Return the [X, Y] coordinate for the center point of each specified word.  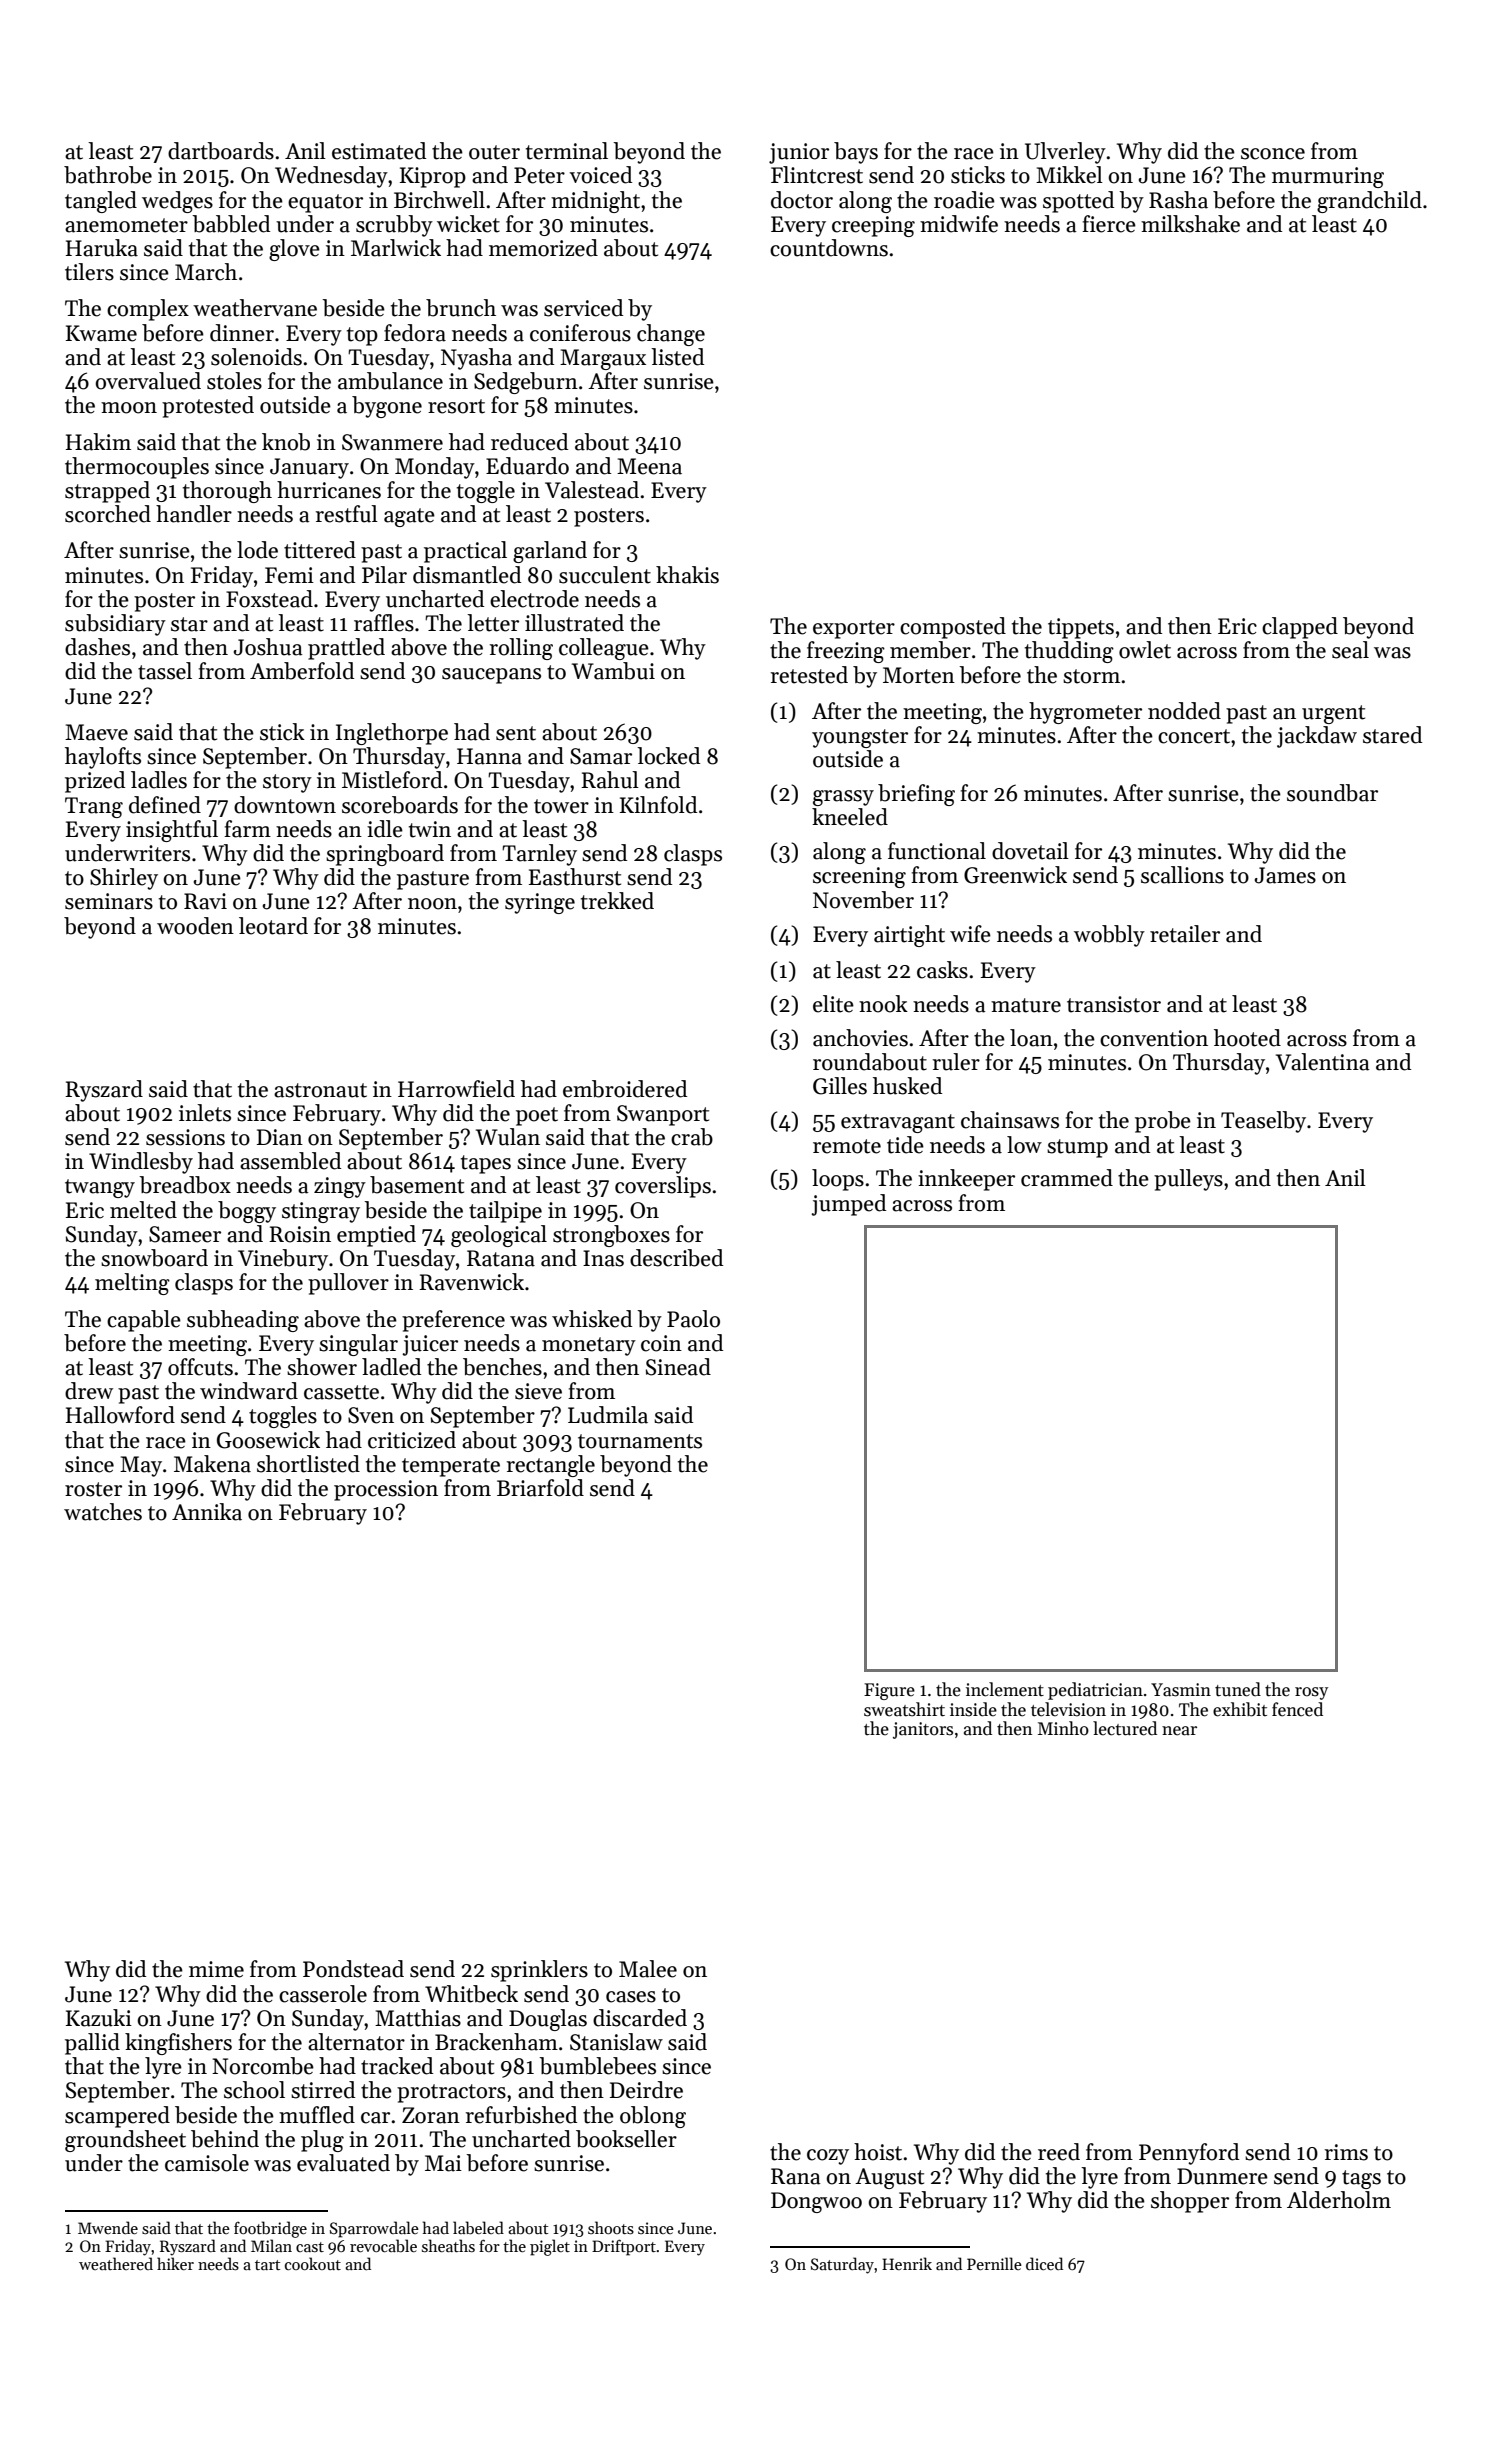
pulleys [1188, 1180]
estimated [379, 151]
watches [103, 1512]
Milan [271, 2245]
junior [799, 153]
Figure [889, 1691]
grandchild [1369, 202]
